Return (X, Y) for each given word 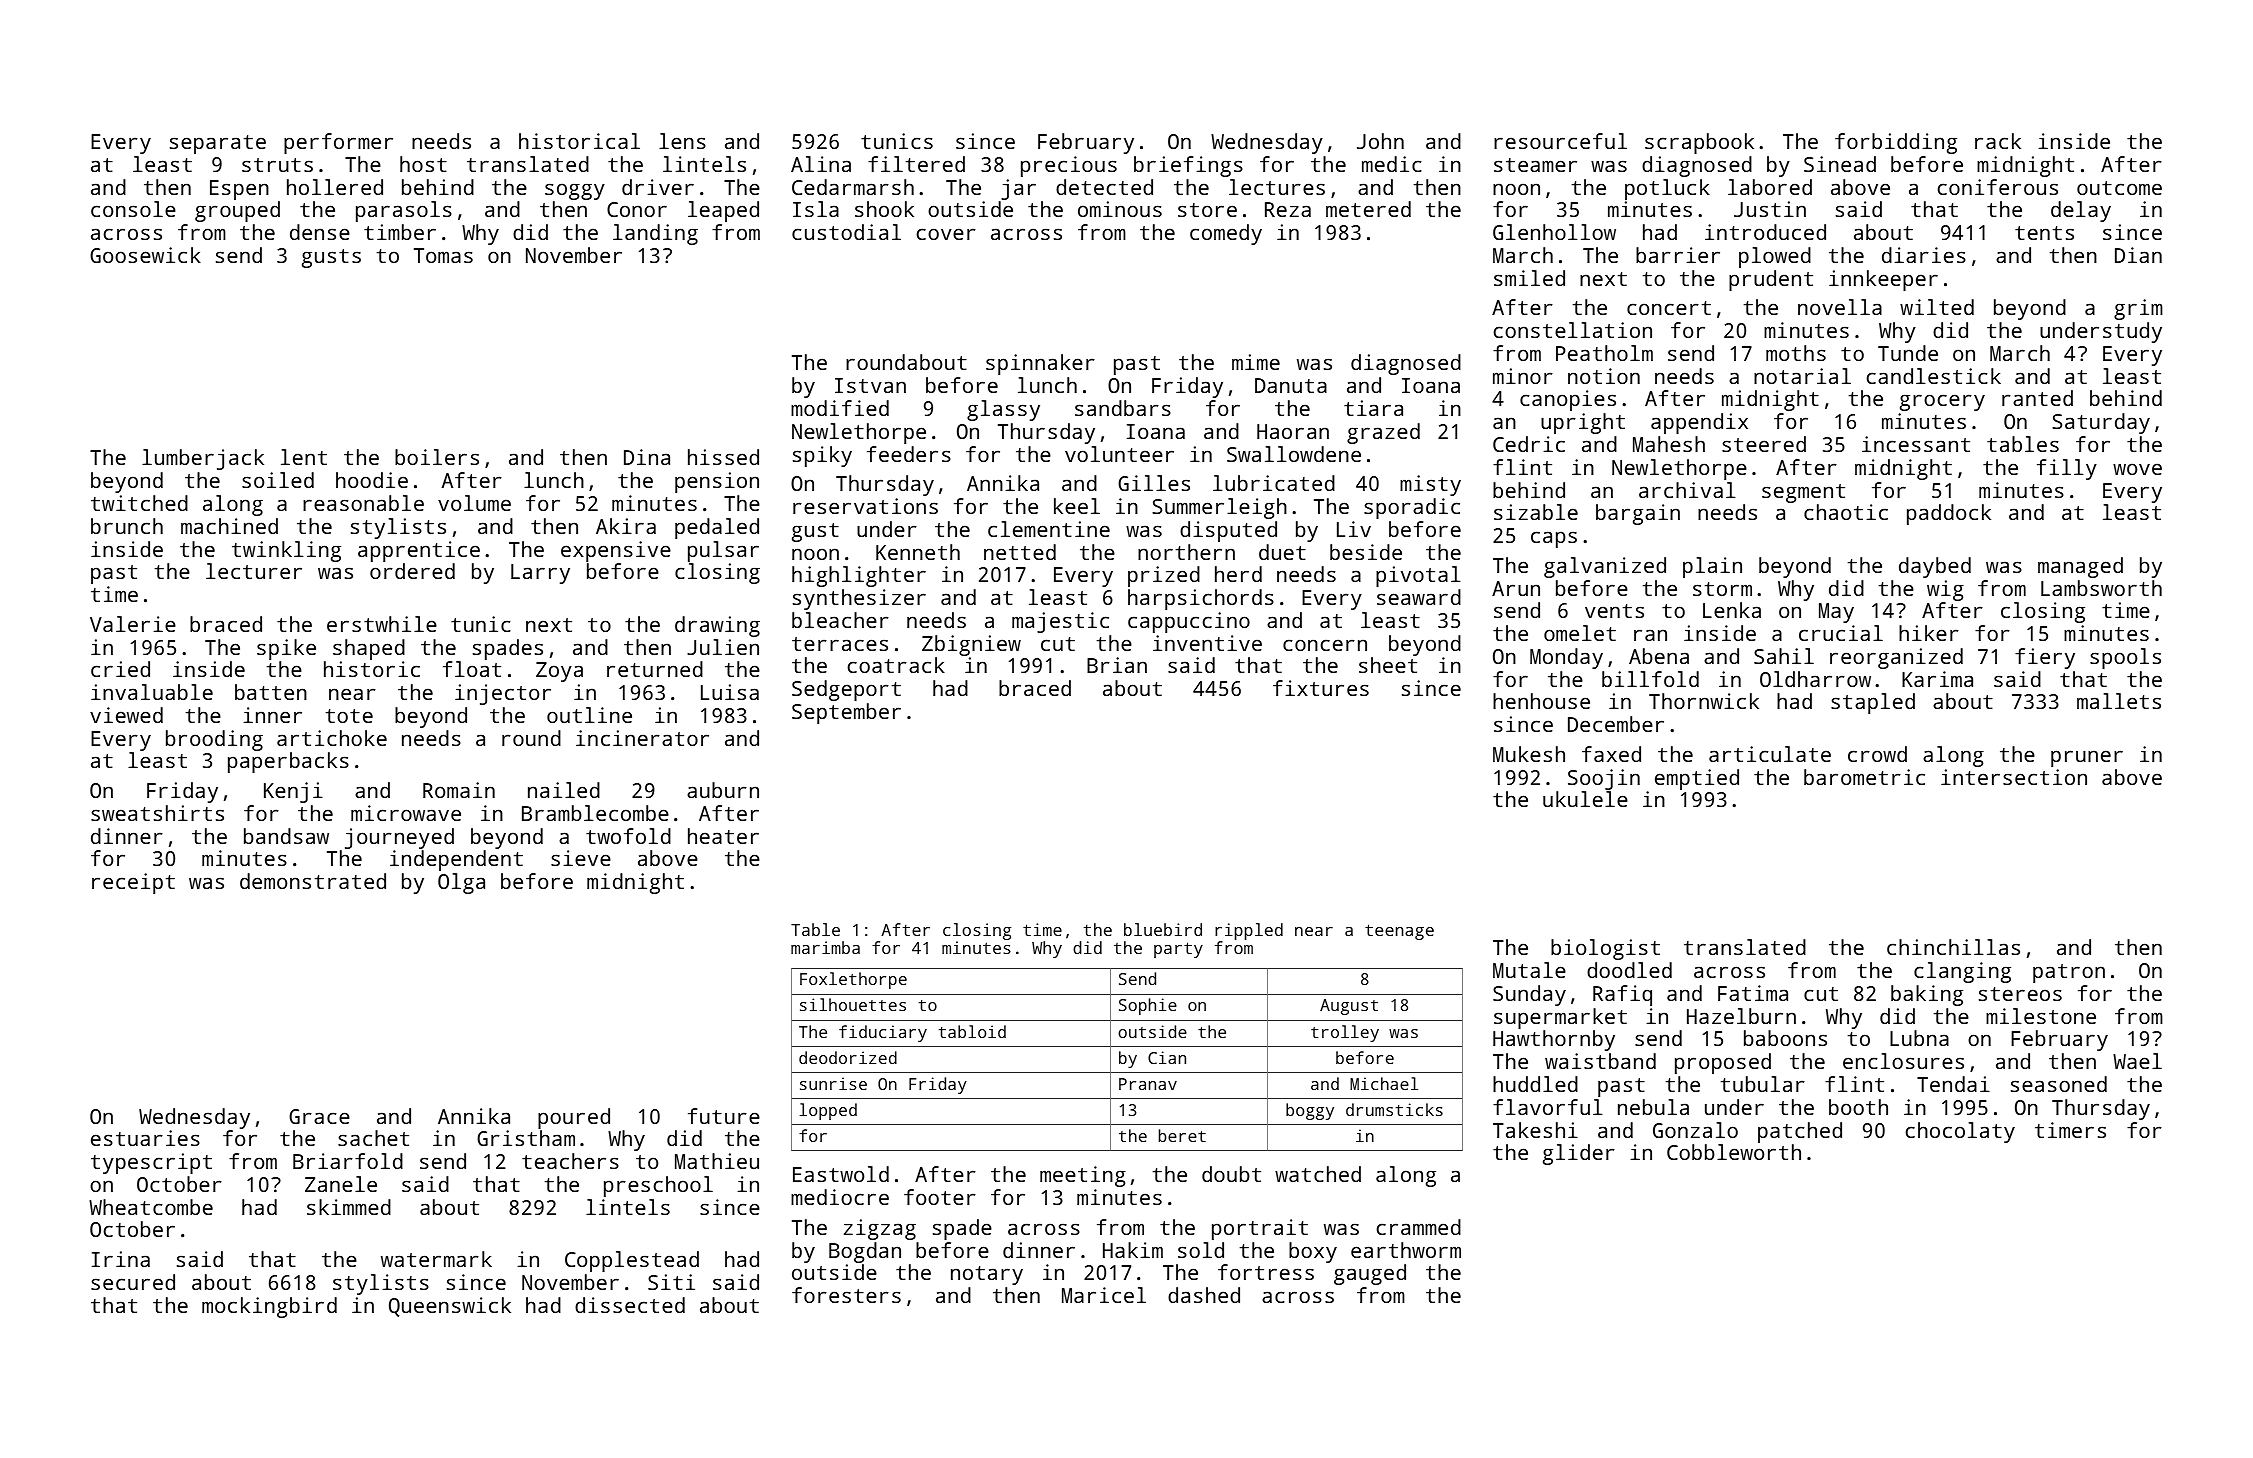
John (1380, 141)
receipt (133, 883)
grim (2138, 309)
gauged (1370, 1274)
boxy (1313, 1252)
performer (338, 143)
